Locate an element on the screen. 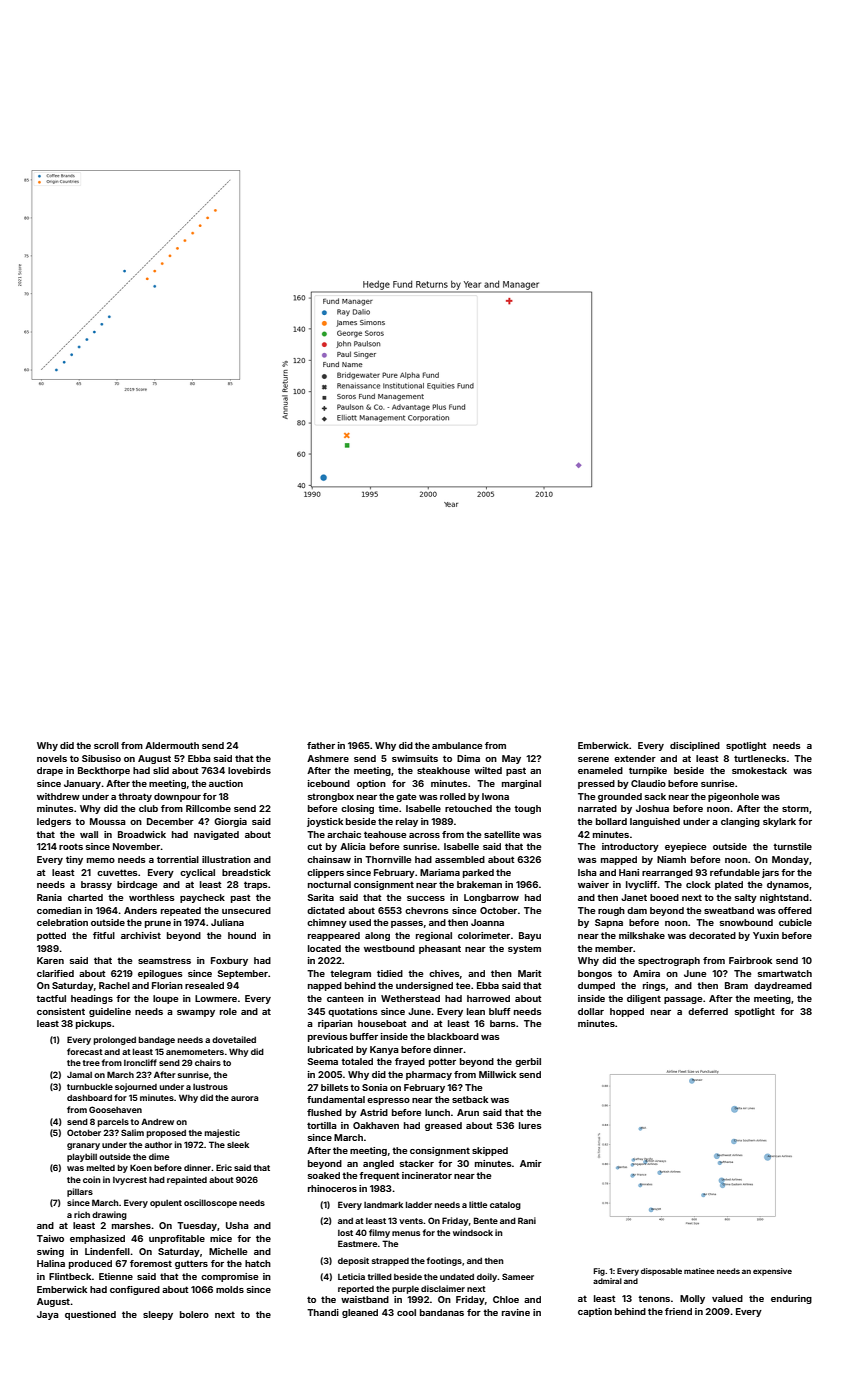  rich is located at coordinates (82, 1214).
